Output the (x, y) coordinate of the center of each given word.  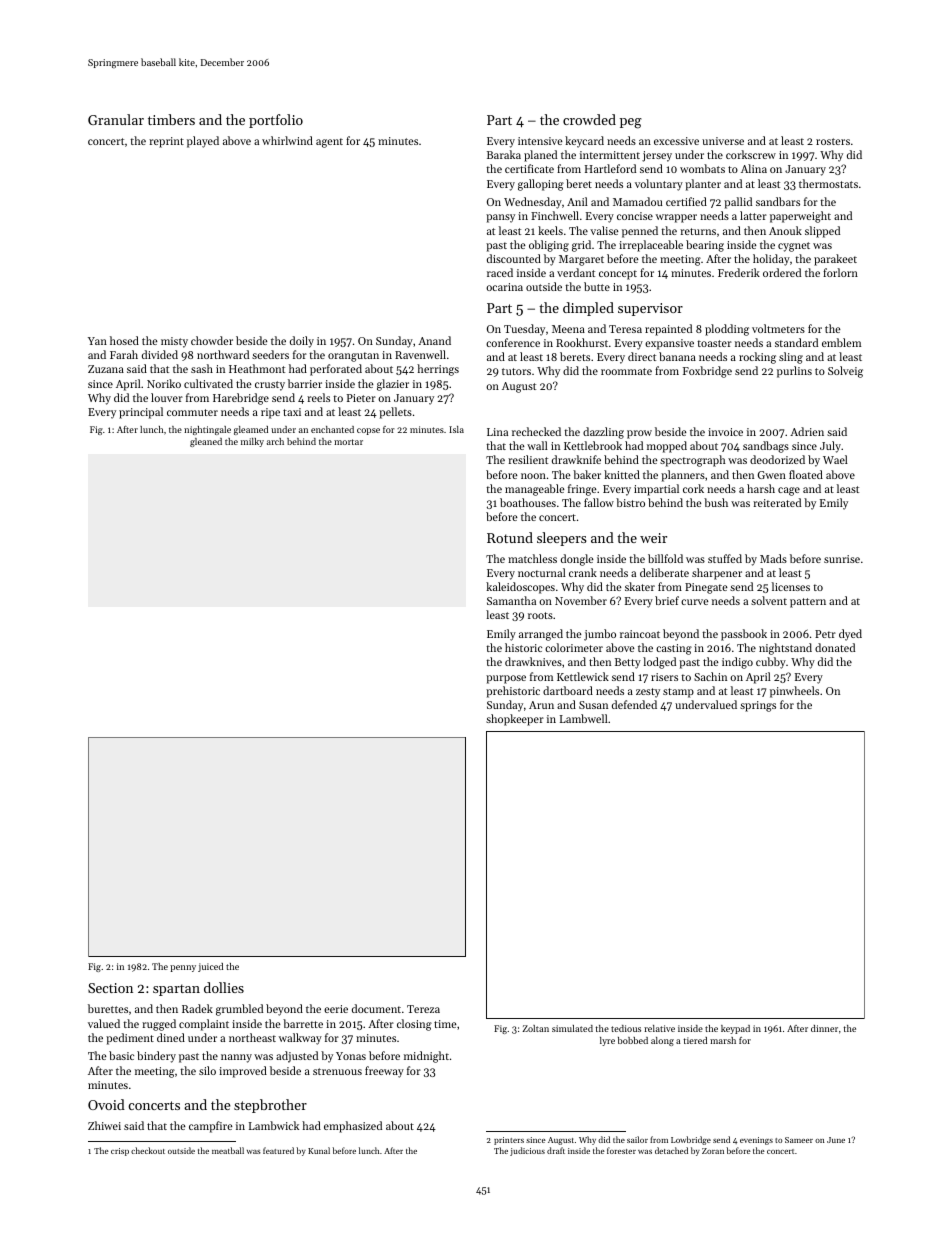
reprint (166, 142)
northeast (252, 1037)
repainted (668, 330)
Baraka (504, 154)
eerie (336, 1009)
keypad (735, 1029)
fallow (599, 502)
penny (183, 968)
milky (252, 442)
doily (302, 342)
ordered (782, 272)
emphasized (353, 1127)
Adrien (807, 431)
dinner (824, 1028)
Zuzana (106, 369)
